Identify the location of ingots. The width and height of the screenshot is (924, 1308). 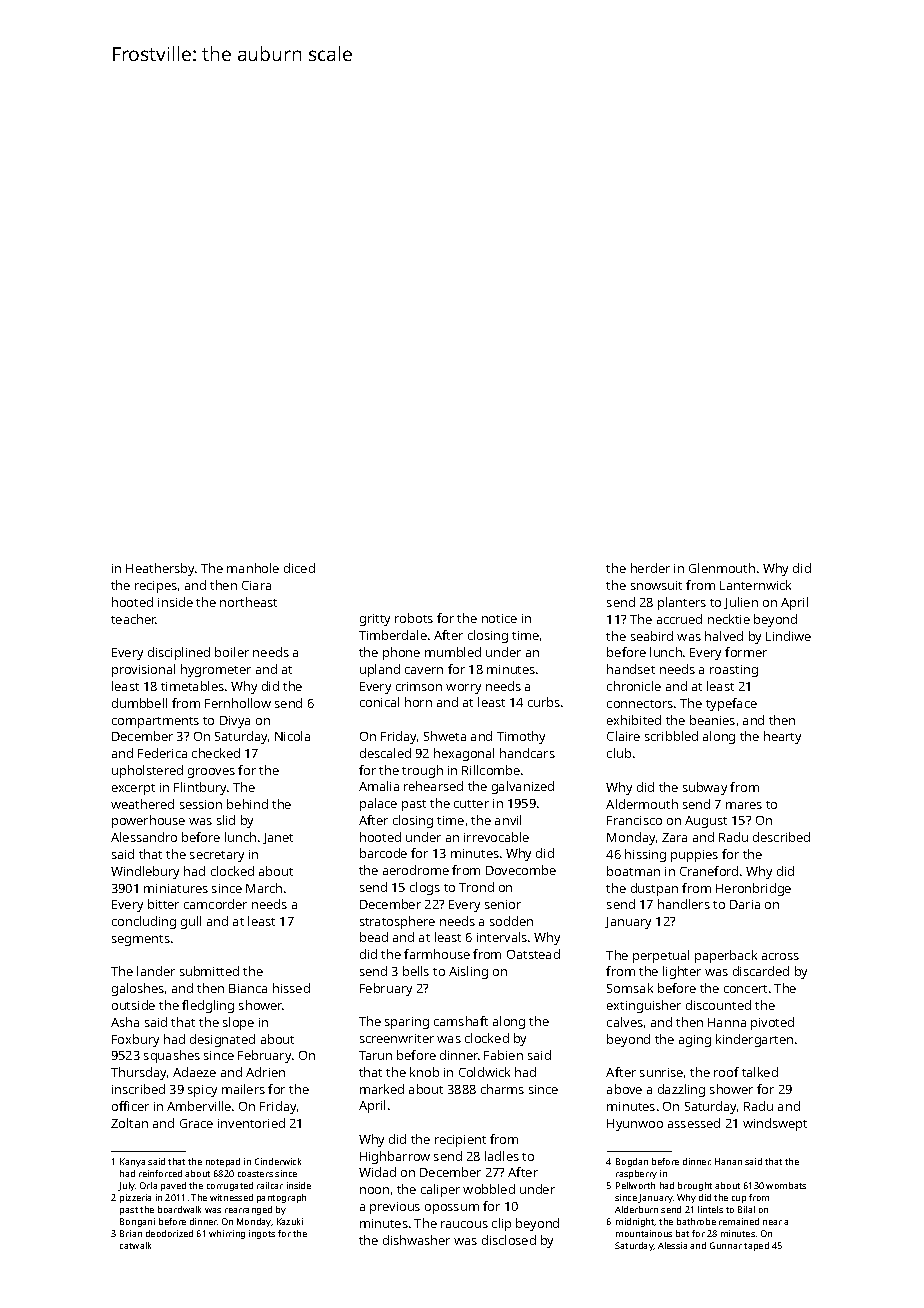
(262, 1234).
